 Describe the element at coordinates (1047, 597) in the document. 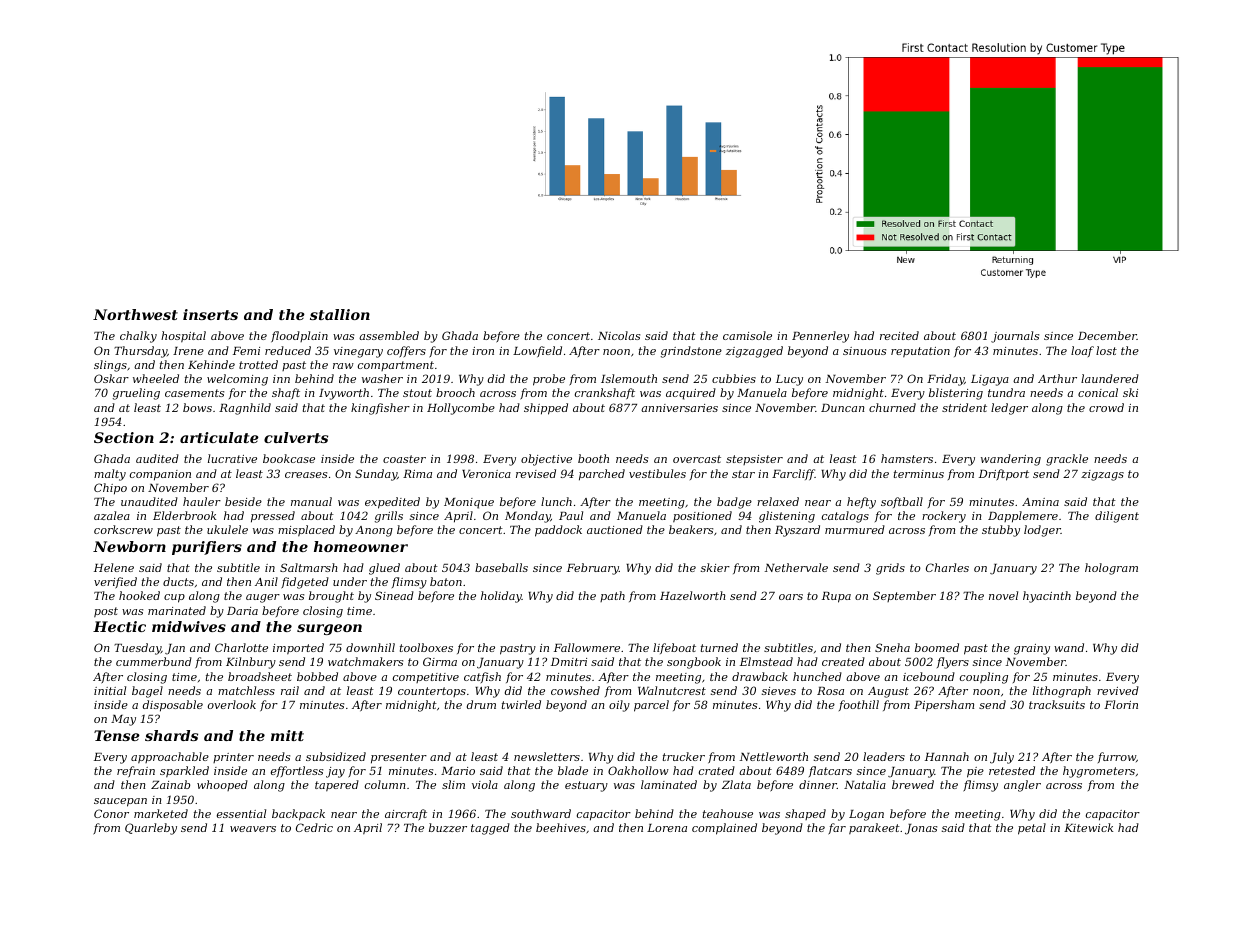

I see `hyacinth` at that location.
